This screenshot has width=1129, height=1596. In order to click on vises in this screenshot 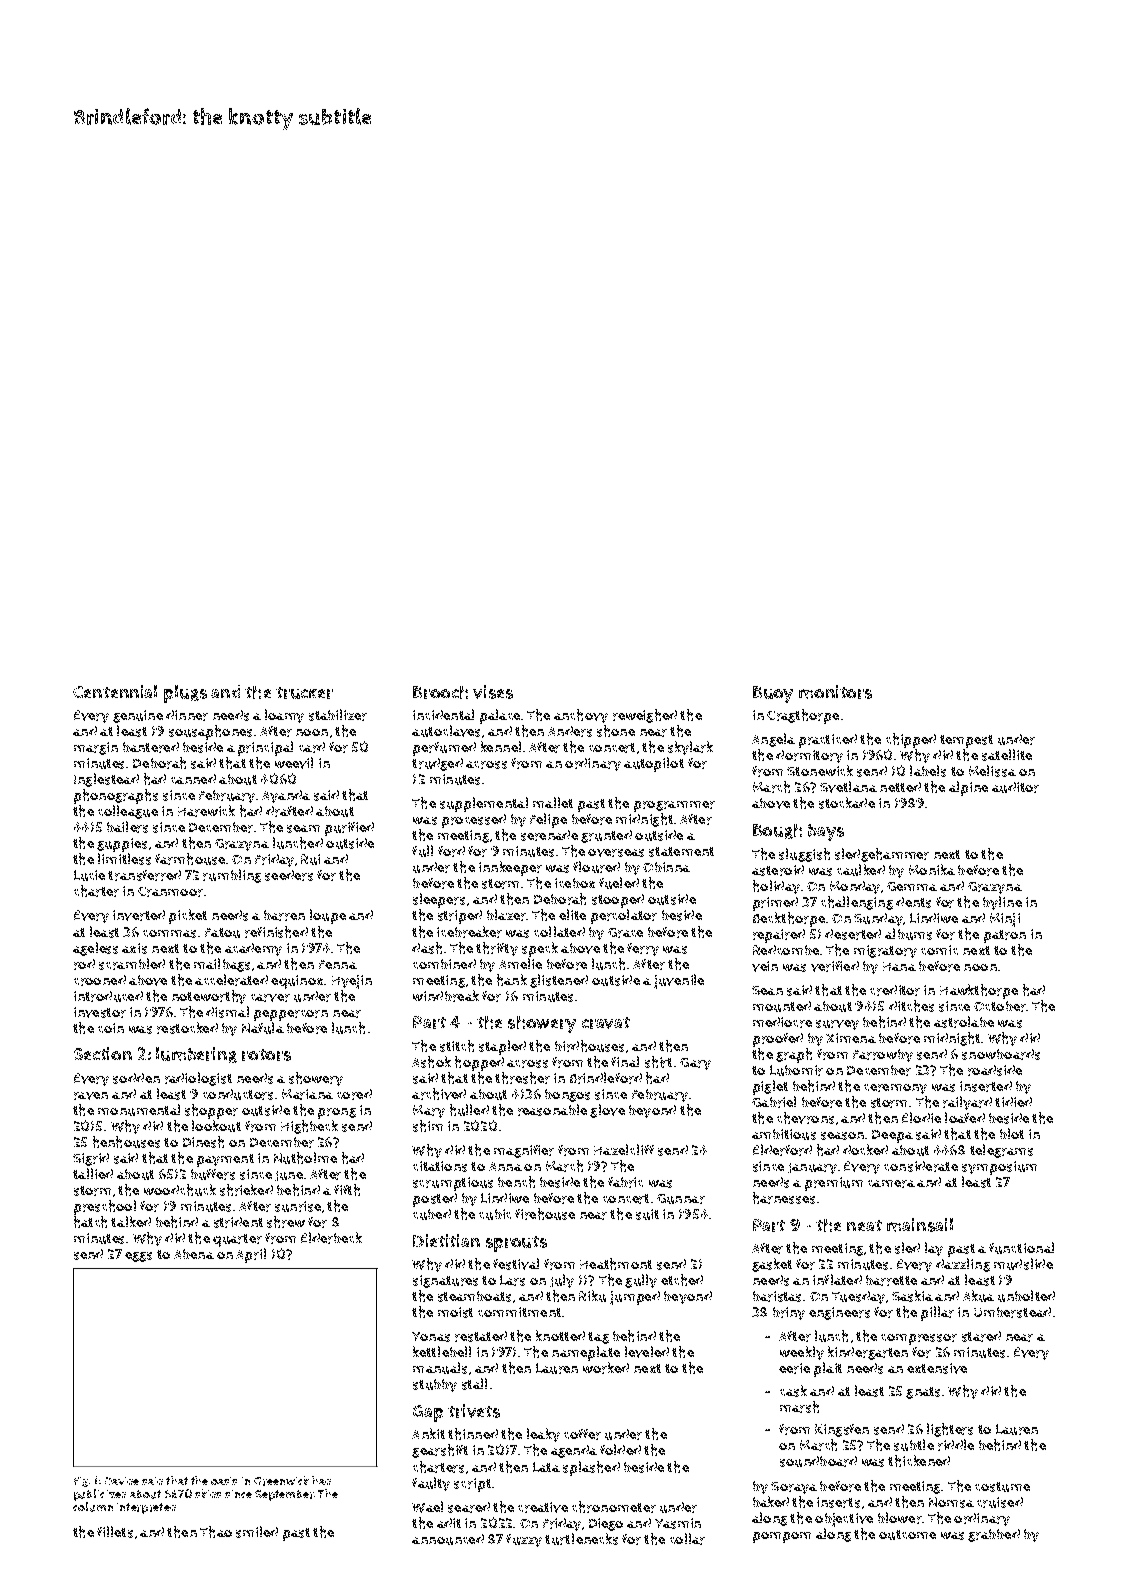, I will do `click(493, 692)`.
